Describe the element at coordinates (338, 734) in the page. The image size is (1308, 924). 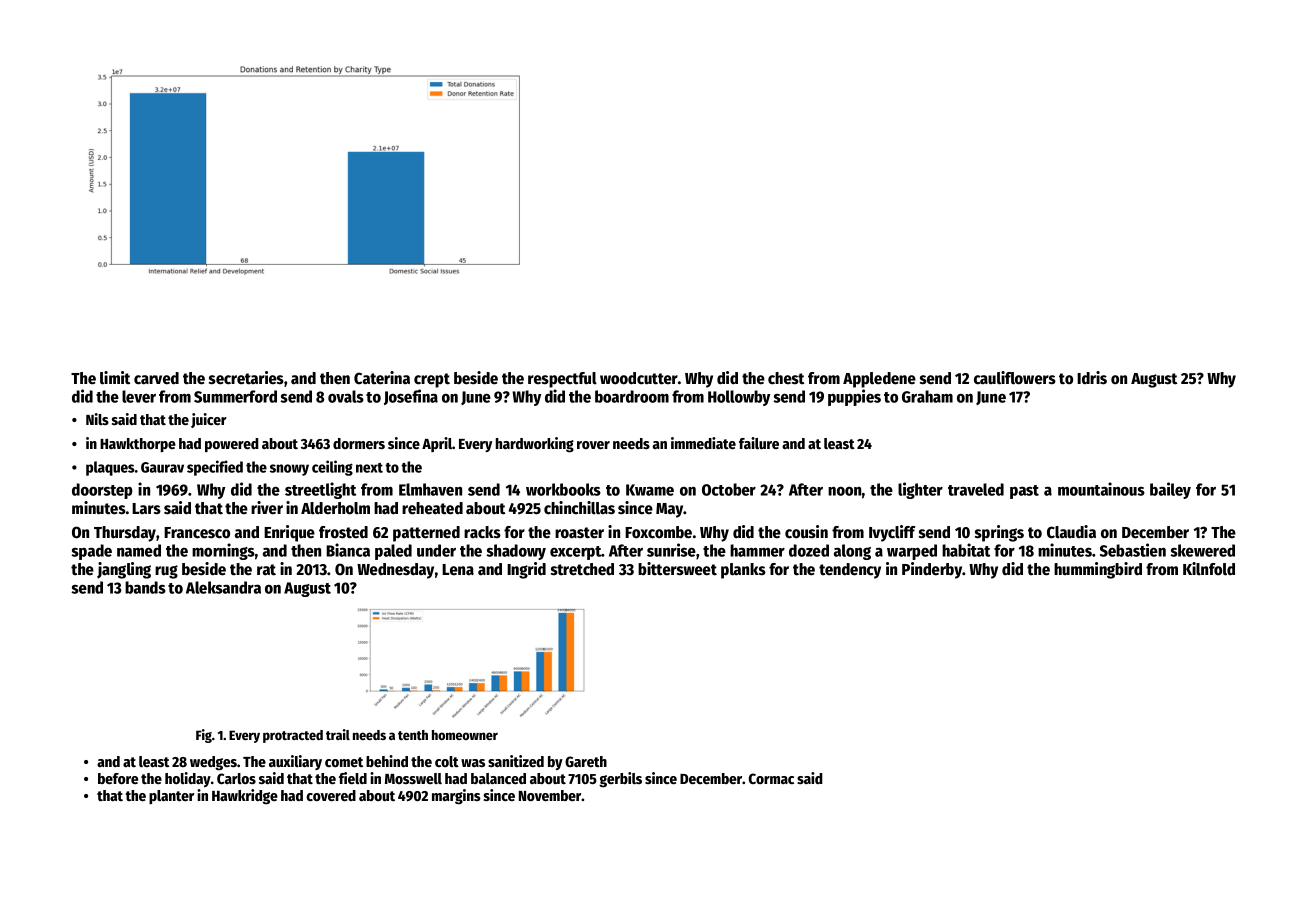
I see `trail` at that location.
